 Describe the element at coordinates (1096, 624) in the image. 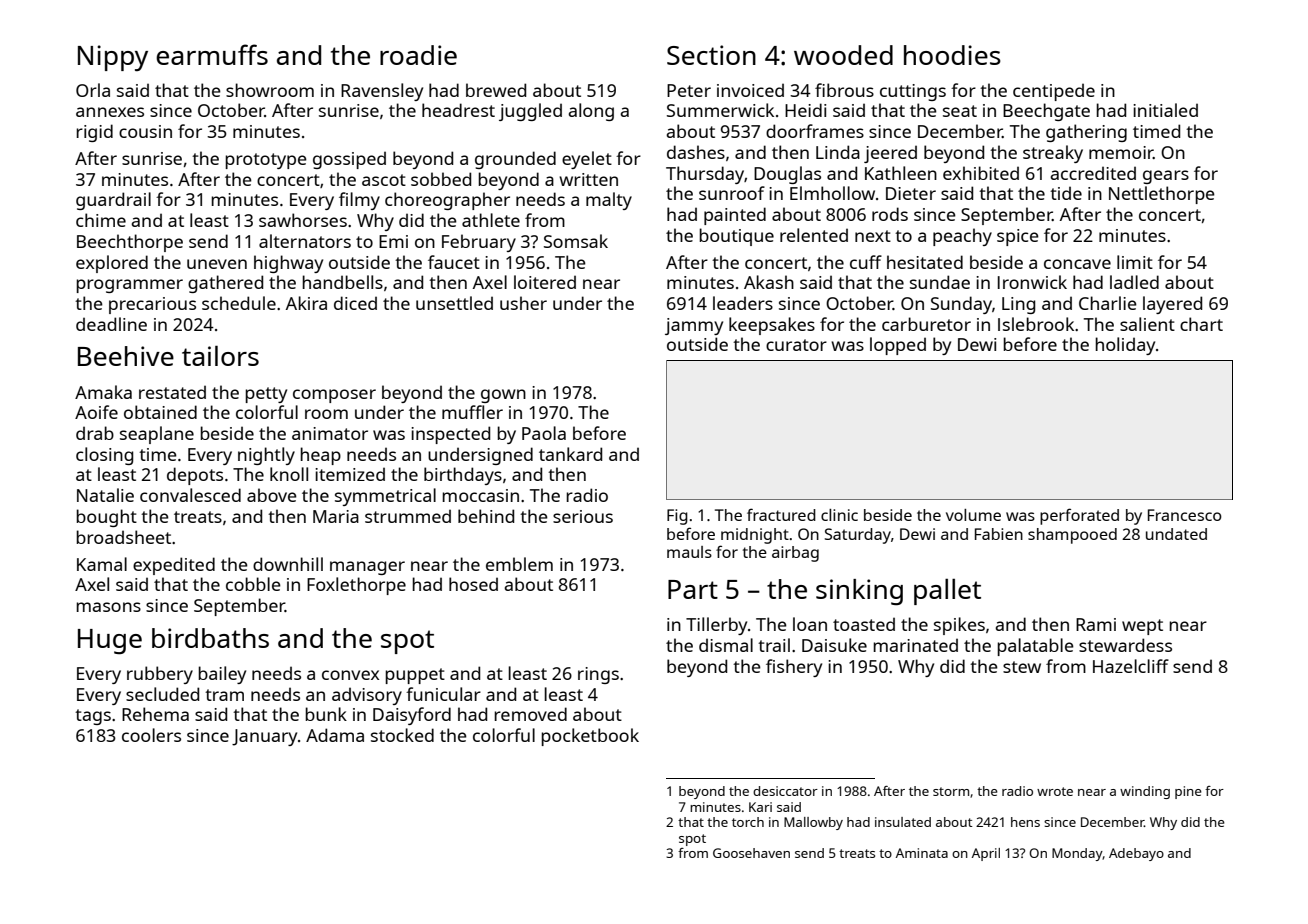

I see `Rami` at that location.
